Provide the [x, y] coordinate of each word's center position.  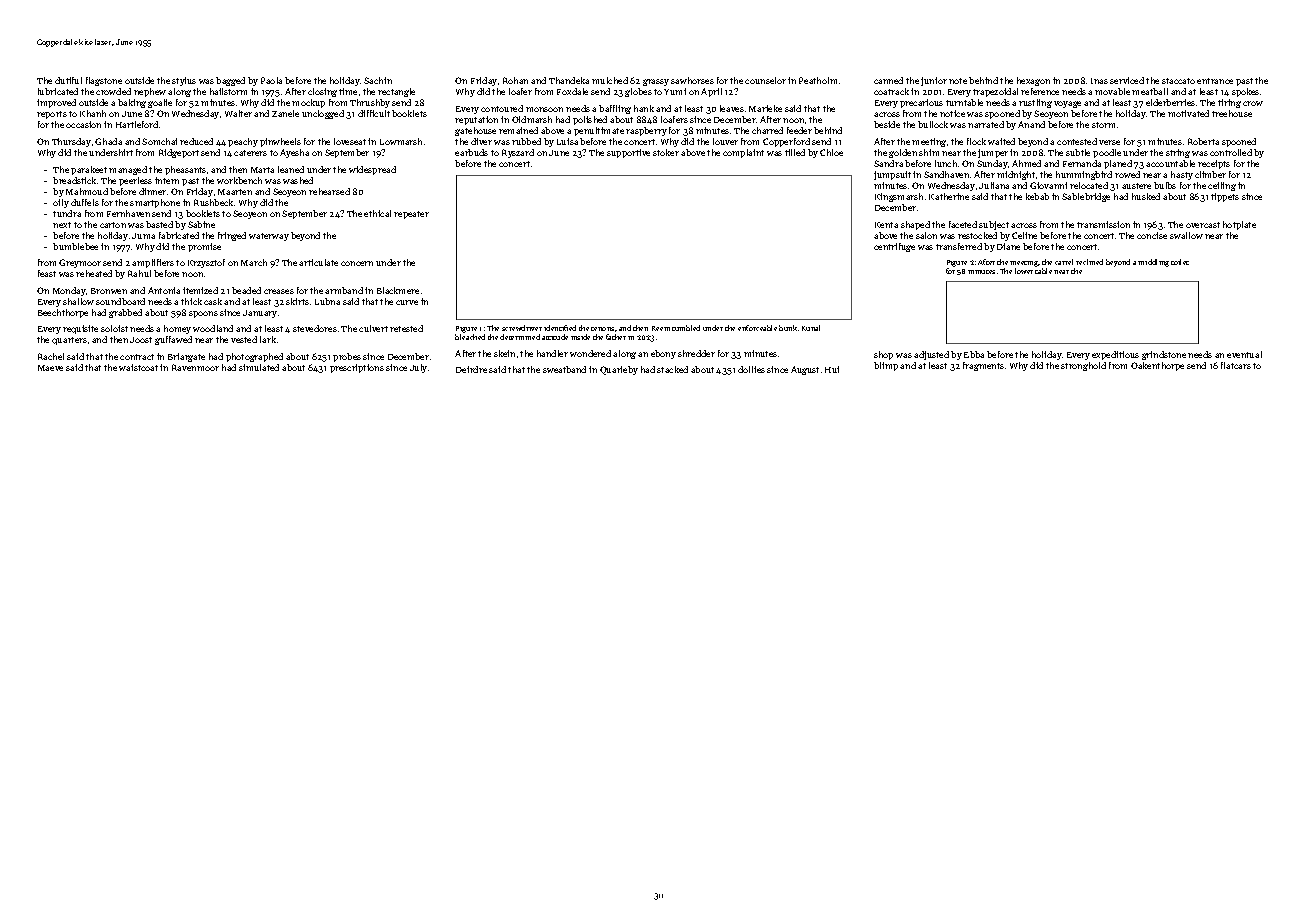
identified [560, 328]
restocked [977, 235]
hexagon [1033, 81]
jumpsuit [892, 175]
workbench [239, 180]
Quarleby [619, 370]
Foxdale [572, 91]
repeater [411, 215]
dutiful [68, 80]
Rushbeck [213, 202]
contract [137, 357]
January [260, 314]
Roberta [1203, 141]
